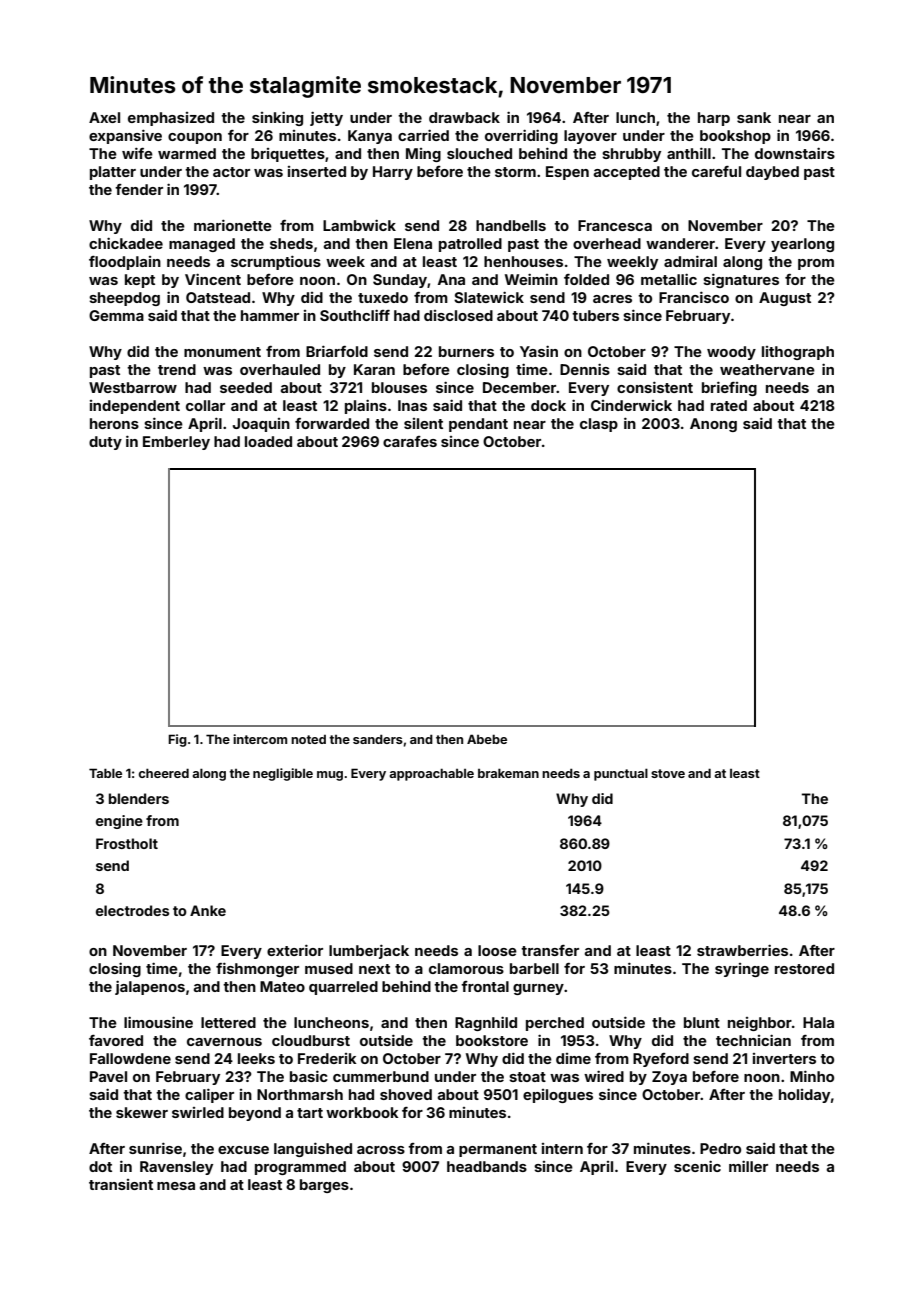  Describe the element at coordinates (105, 443) in the document. I see `duty` at that location.
